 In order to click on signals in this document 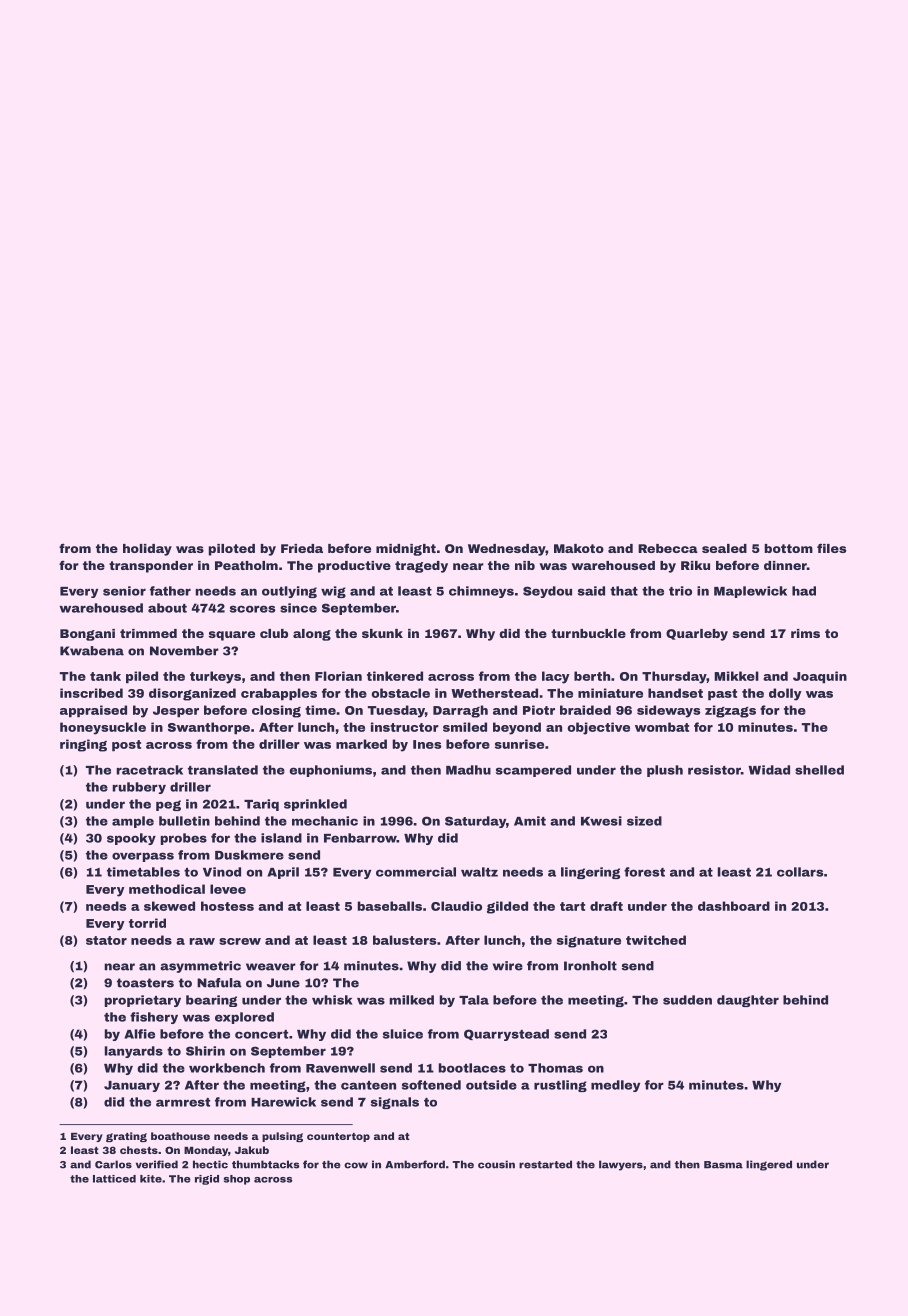, I will do `click(395, 1103)`.
